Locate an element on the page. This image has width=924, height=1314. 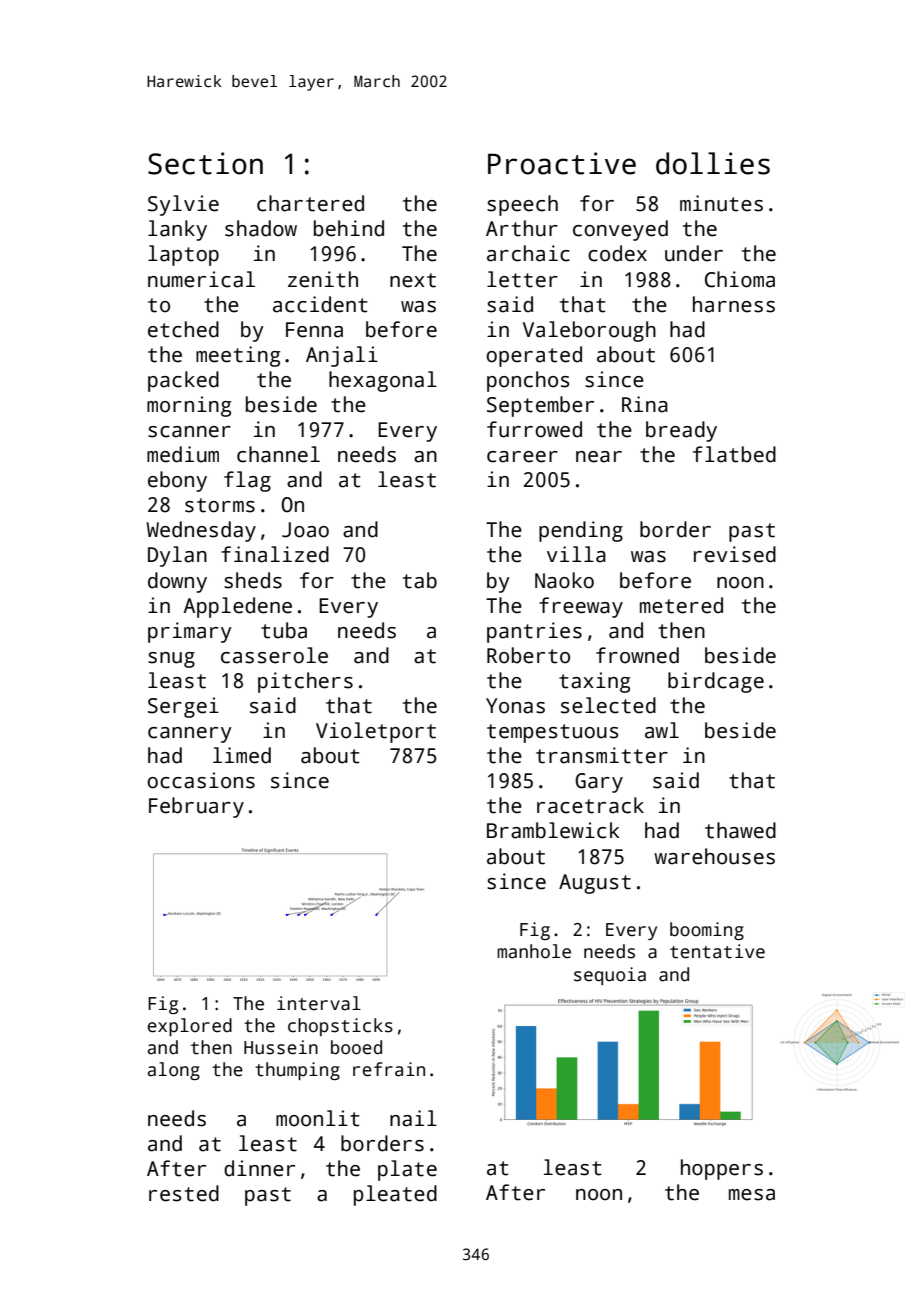
next is located at coordinates (413, 280).
